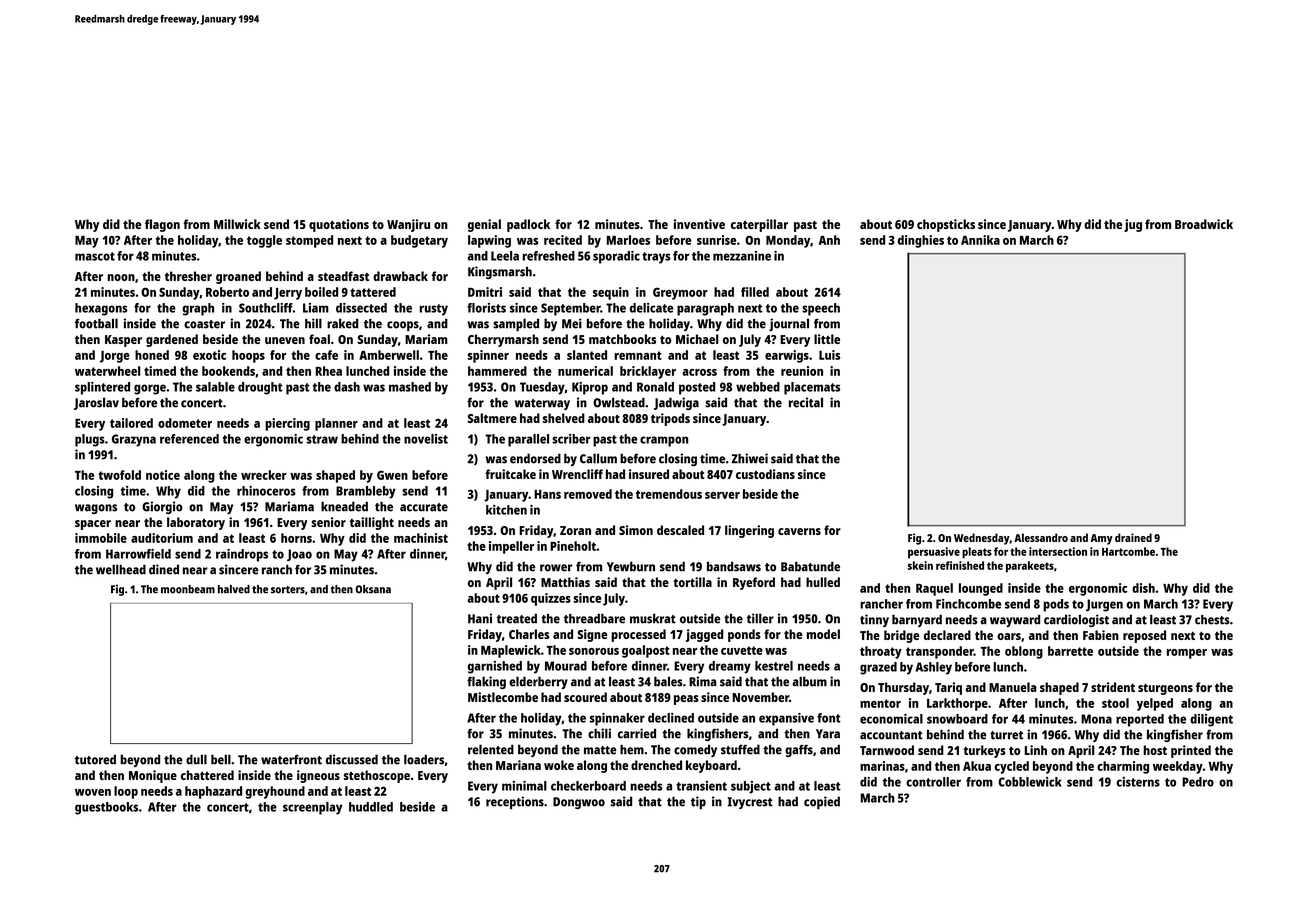  Describe the element at coordinates (237, 224) in the document. I see `Millwick` at that location.
